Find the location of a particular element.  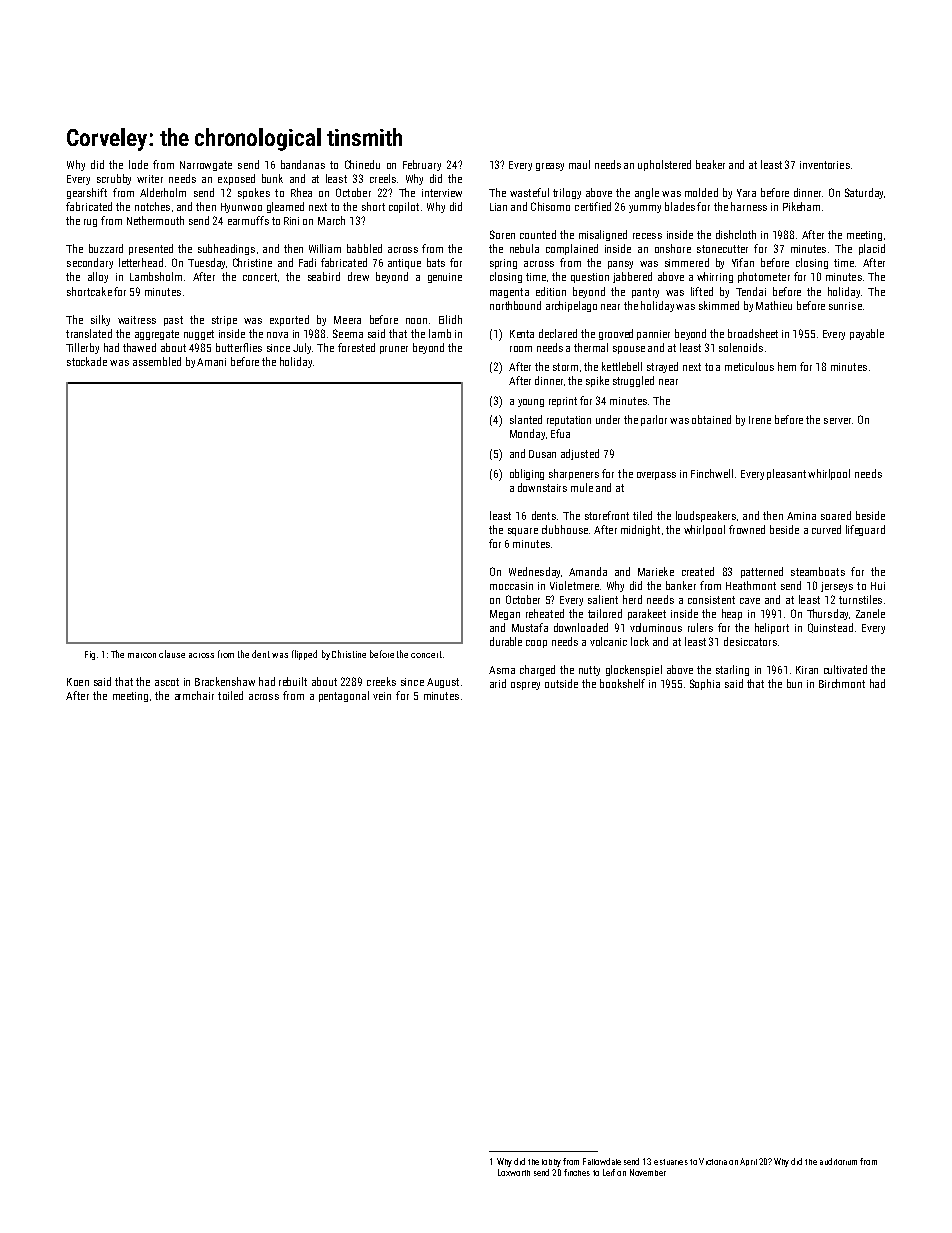

babbled is located at coordinates (364, 248).
